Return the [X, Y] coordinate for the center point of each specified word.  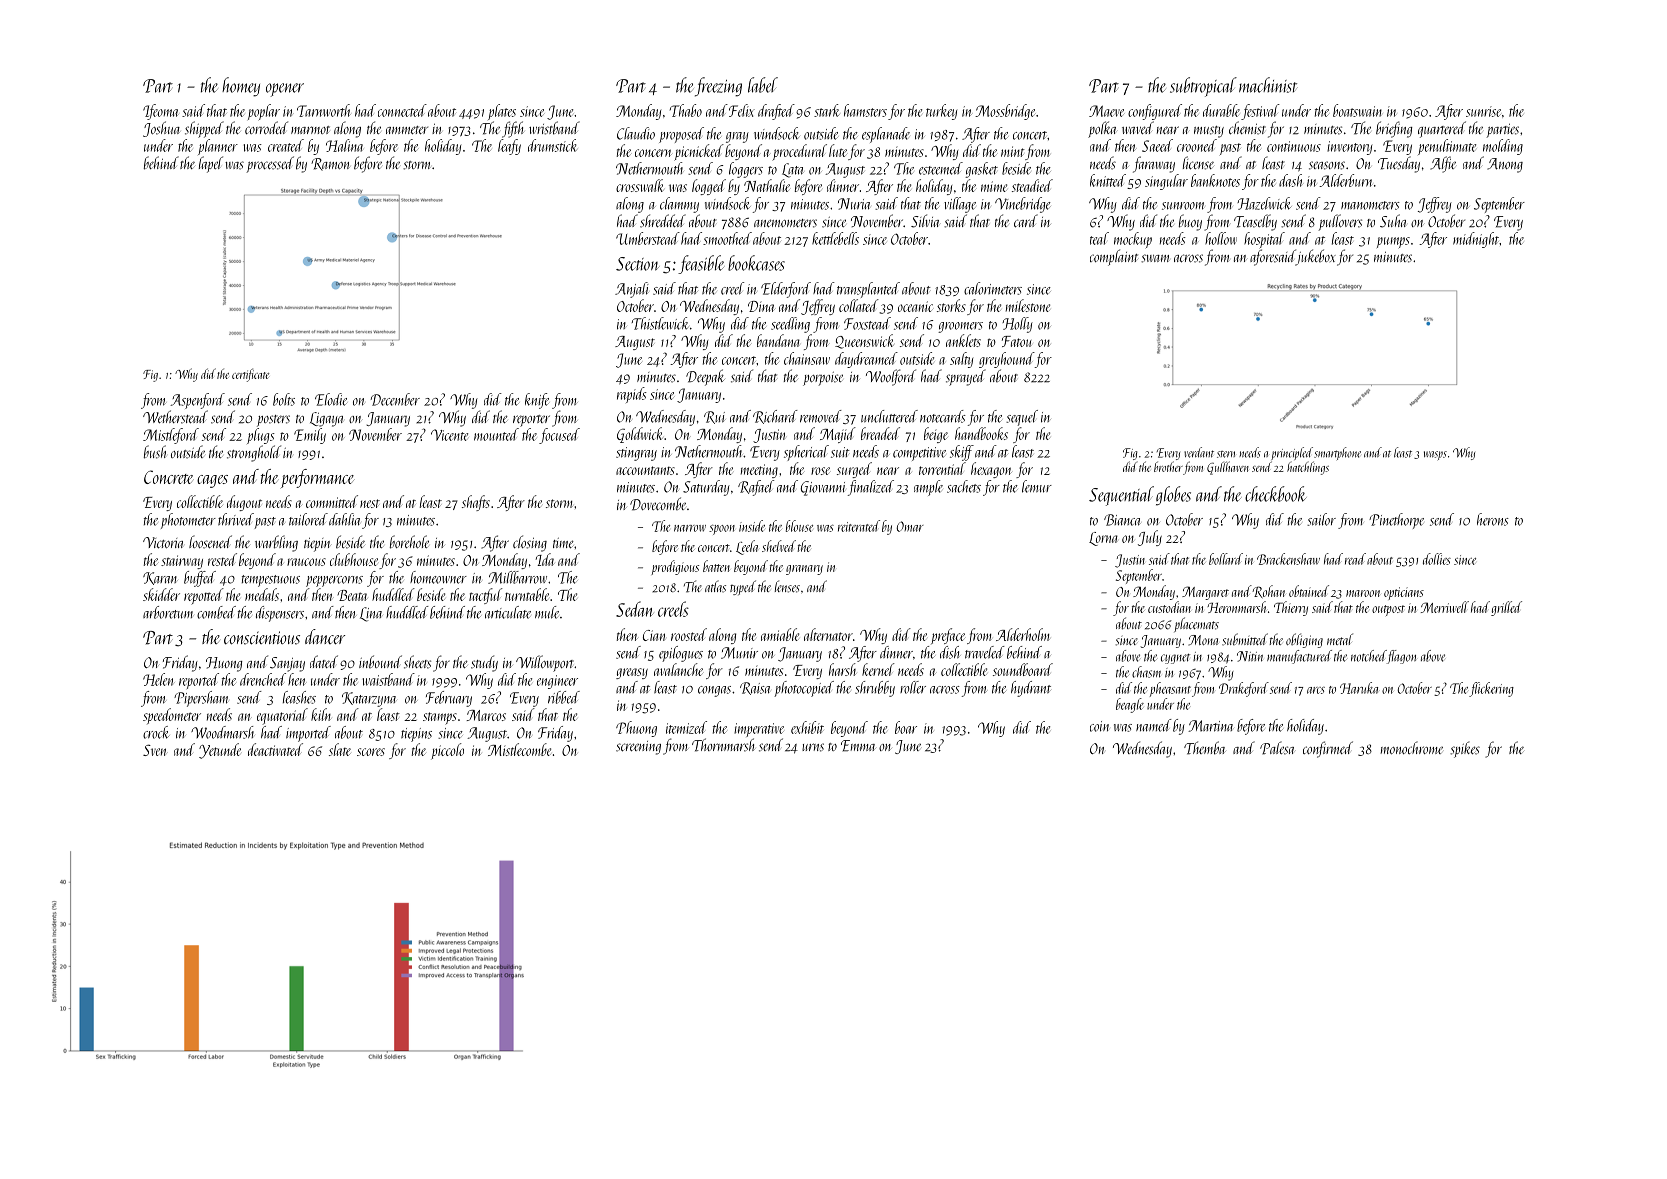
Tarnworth [324, 110]
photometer [188, 521]
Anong [1505, 165]
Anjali [632, 290]
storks [951, 305]
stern [1226, 454]
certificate [250, 375]
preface [948, 636]
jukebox [1316, 257]
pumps [1393, 242]
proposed [681, 135]
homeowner [438, 577]
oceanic [915, 306]
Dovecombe [658, 504]
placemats [1196, 624]
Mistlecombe [519, 749]
